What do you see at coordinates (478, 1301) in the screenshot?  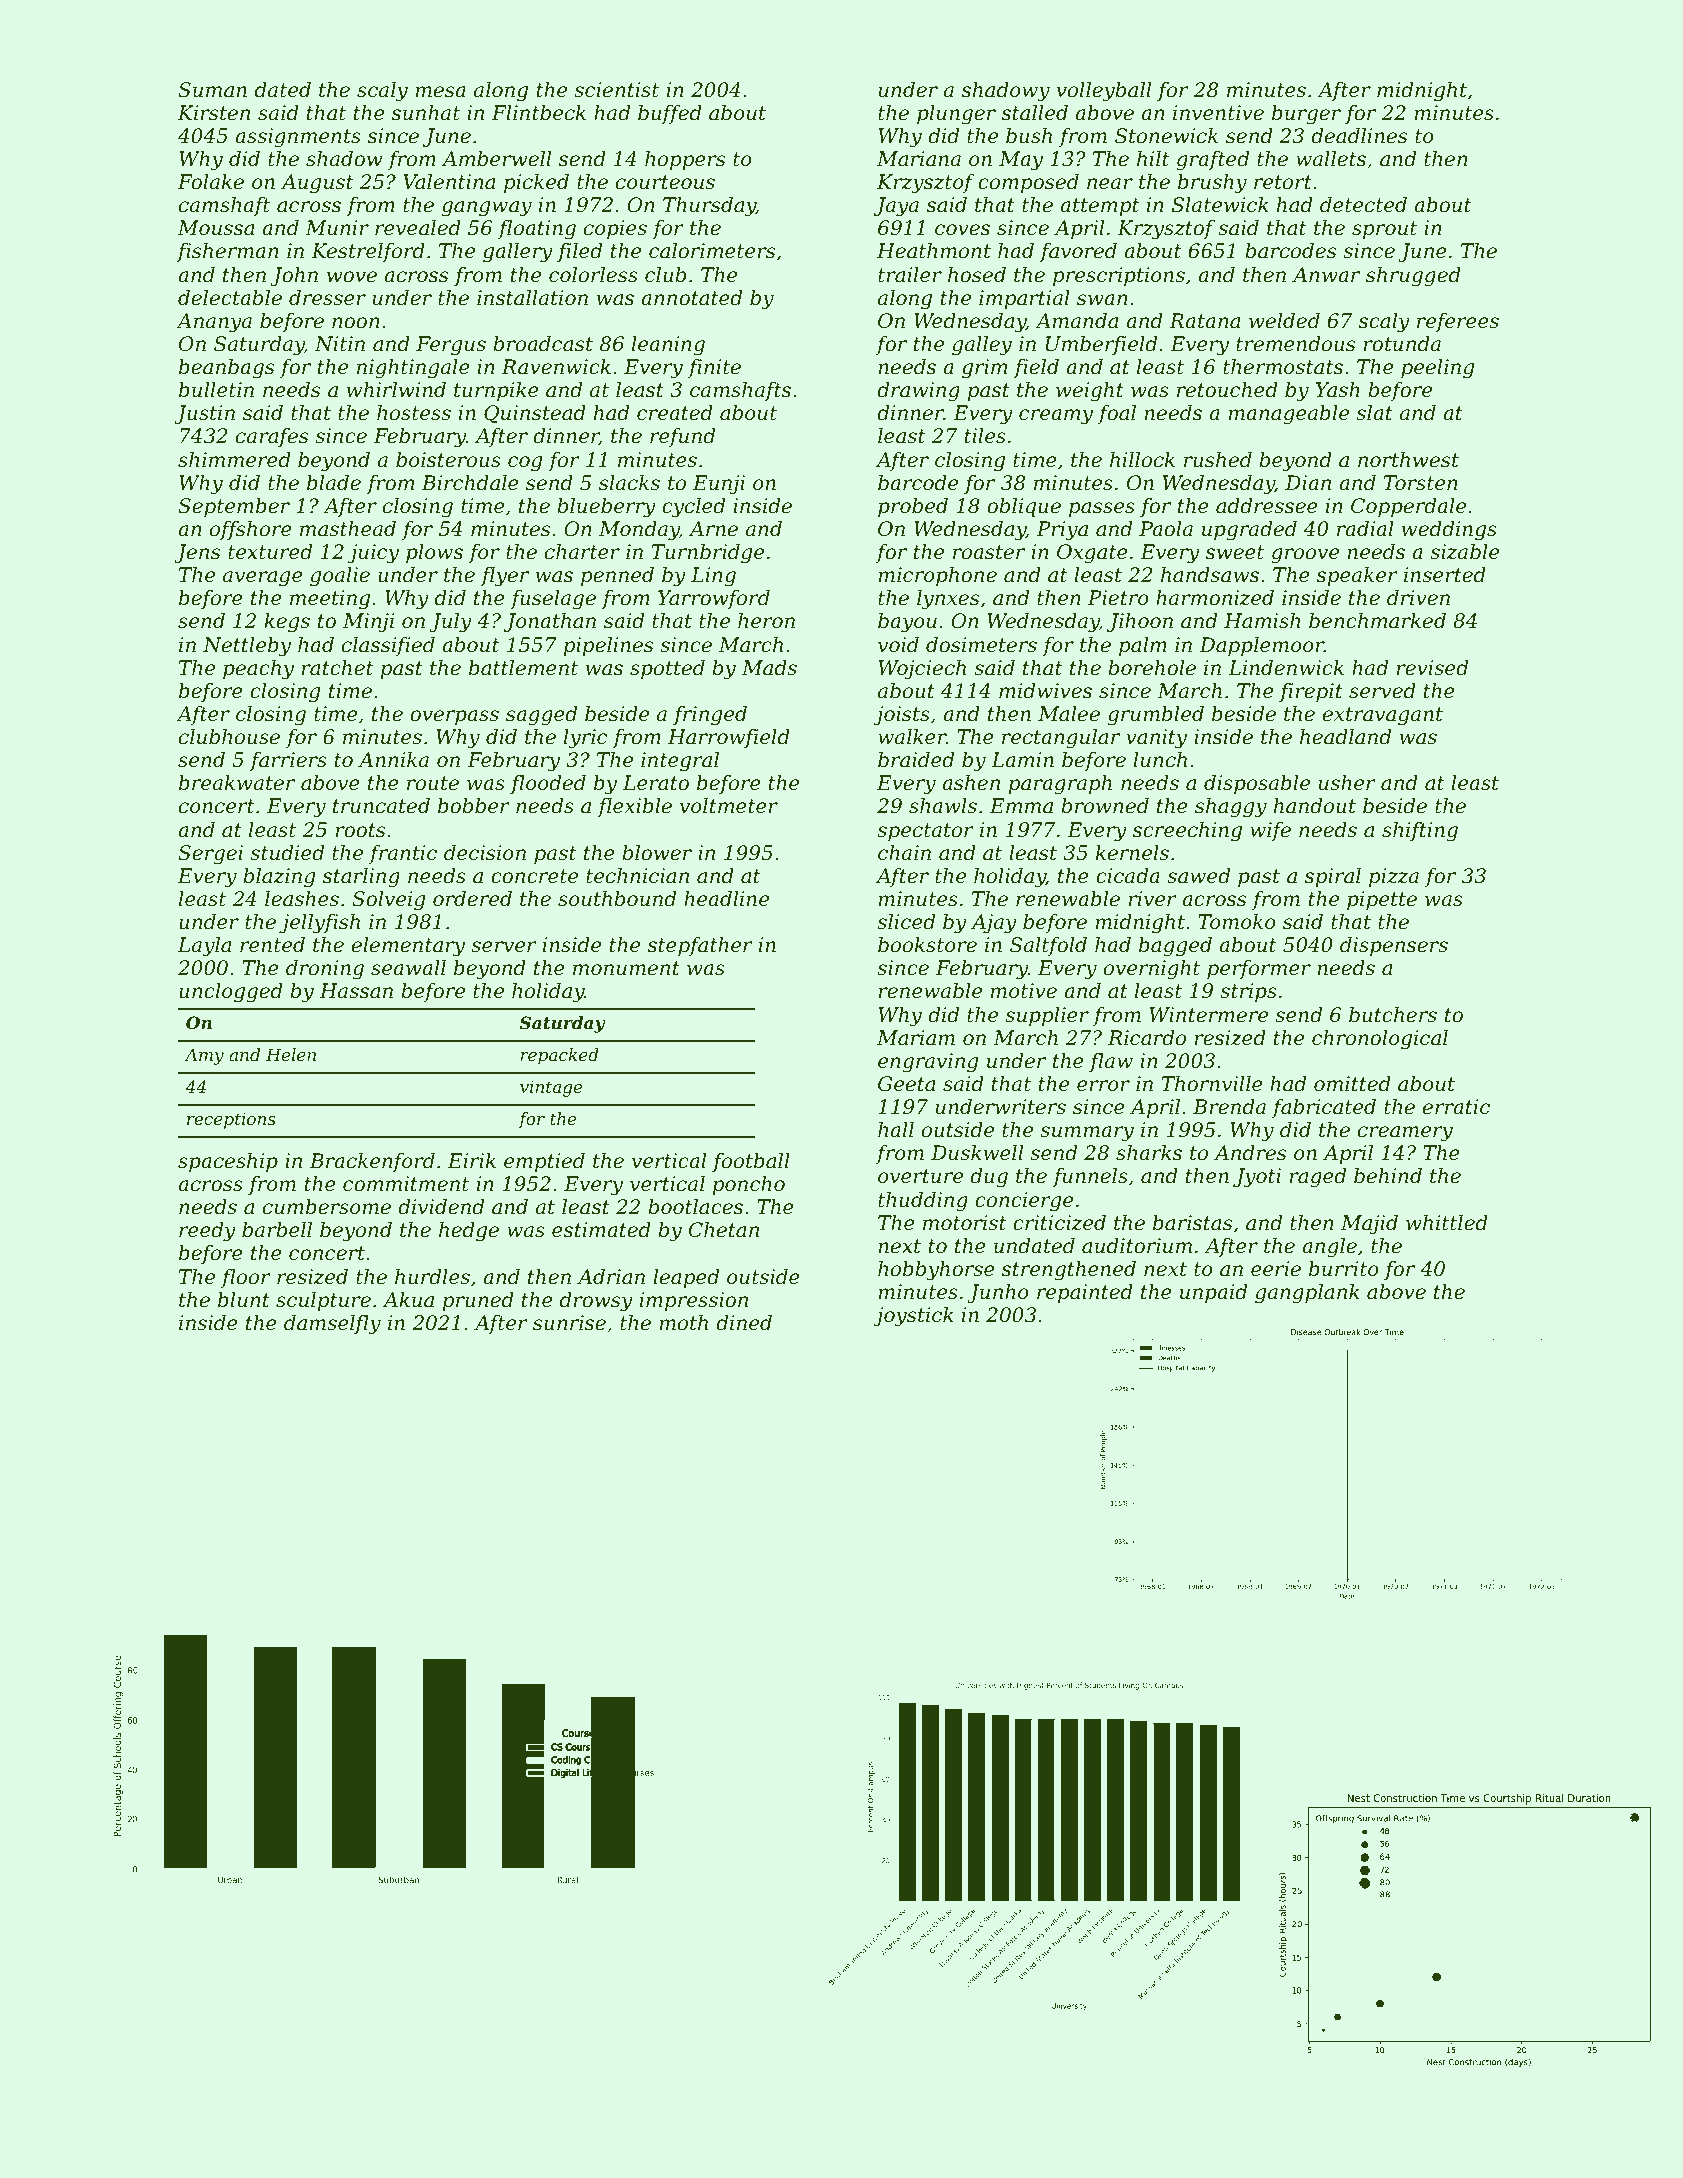 I see `pruned` at bounding box center [478, 1301].
